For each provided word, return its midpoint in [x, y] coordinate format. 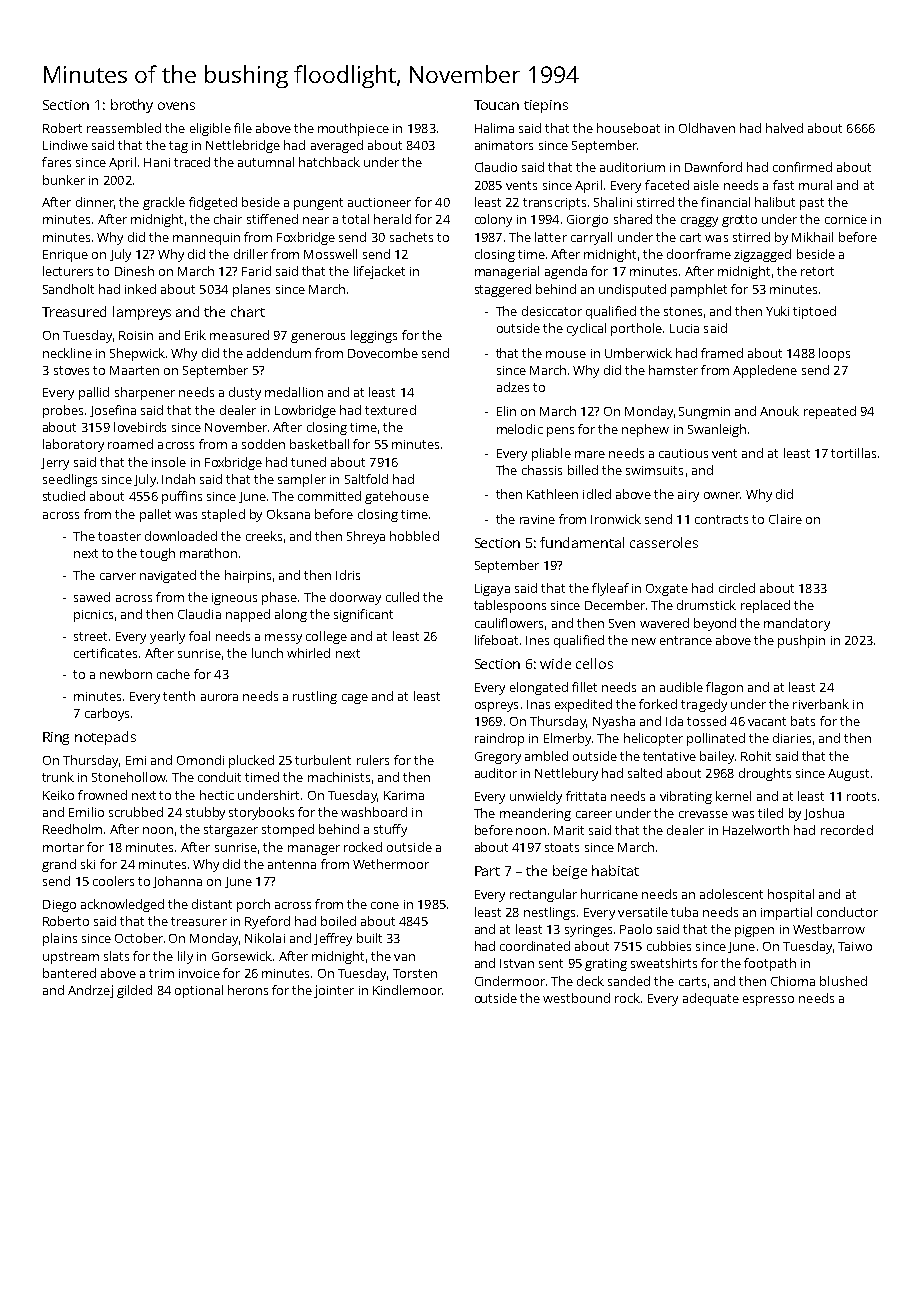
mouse [566, 354]
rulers [373, 760]
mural [815, 185]
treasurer [199, 921]
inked [140, 289]
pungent [318, 204]
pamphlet [699, 290]
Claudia [199, 614]
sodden [263, 444]
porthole [636, 329]
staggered [503, 290]
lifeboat [496, 640]
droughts [765, 774]
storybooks [261, 813]
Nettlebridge [243, 146]
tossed [706, 721]
